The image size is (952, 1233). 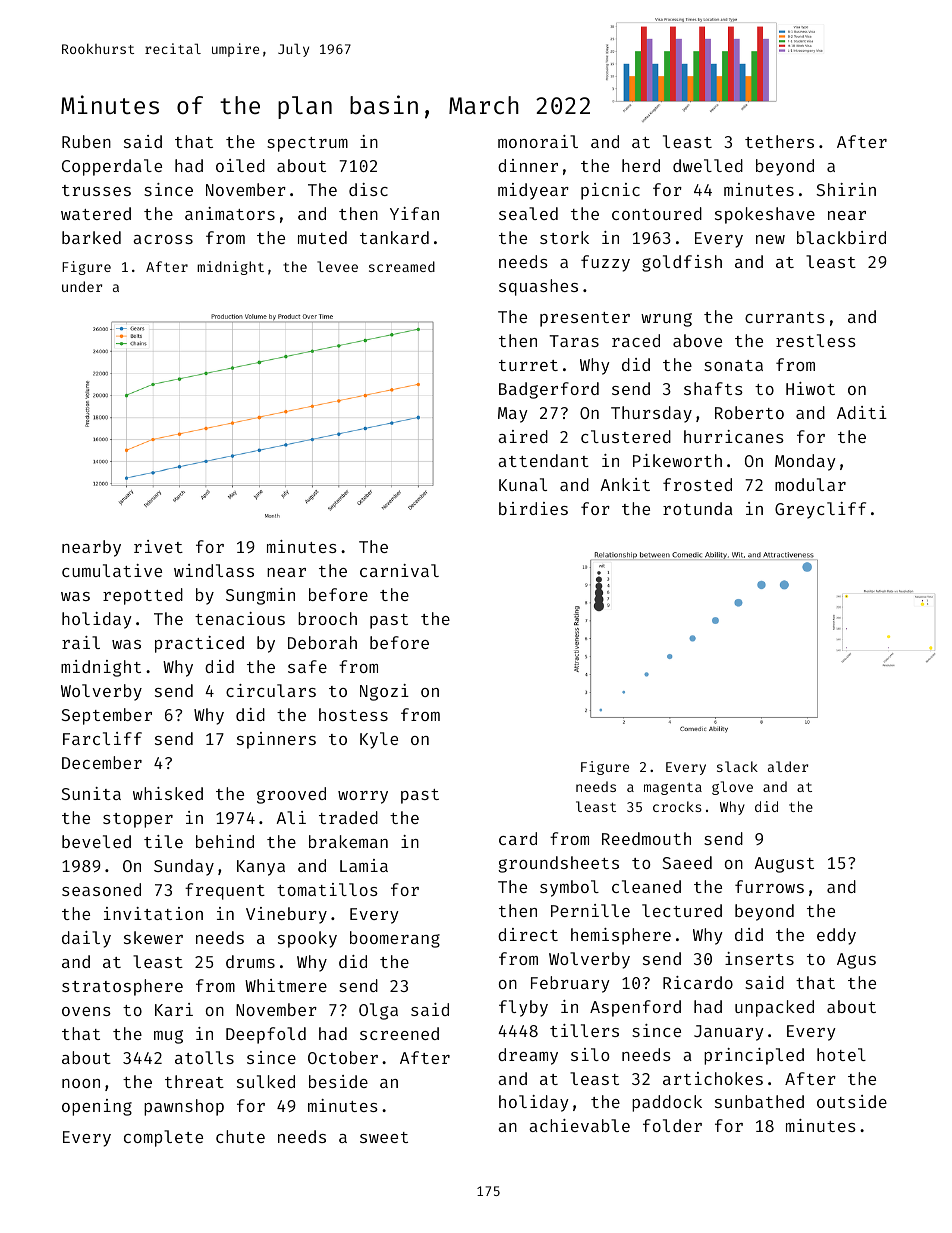 I want to click on under, so click(x=82, y=286).
